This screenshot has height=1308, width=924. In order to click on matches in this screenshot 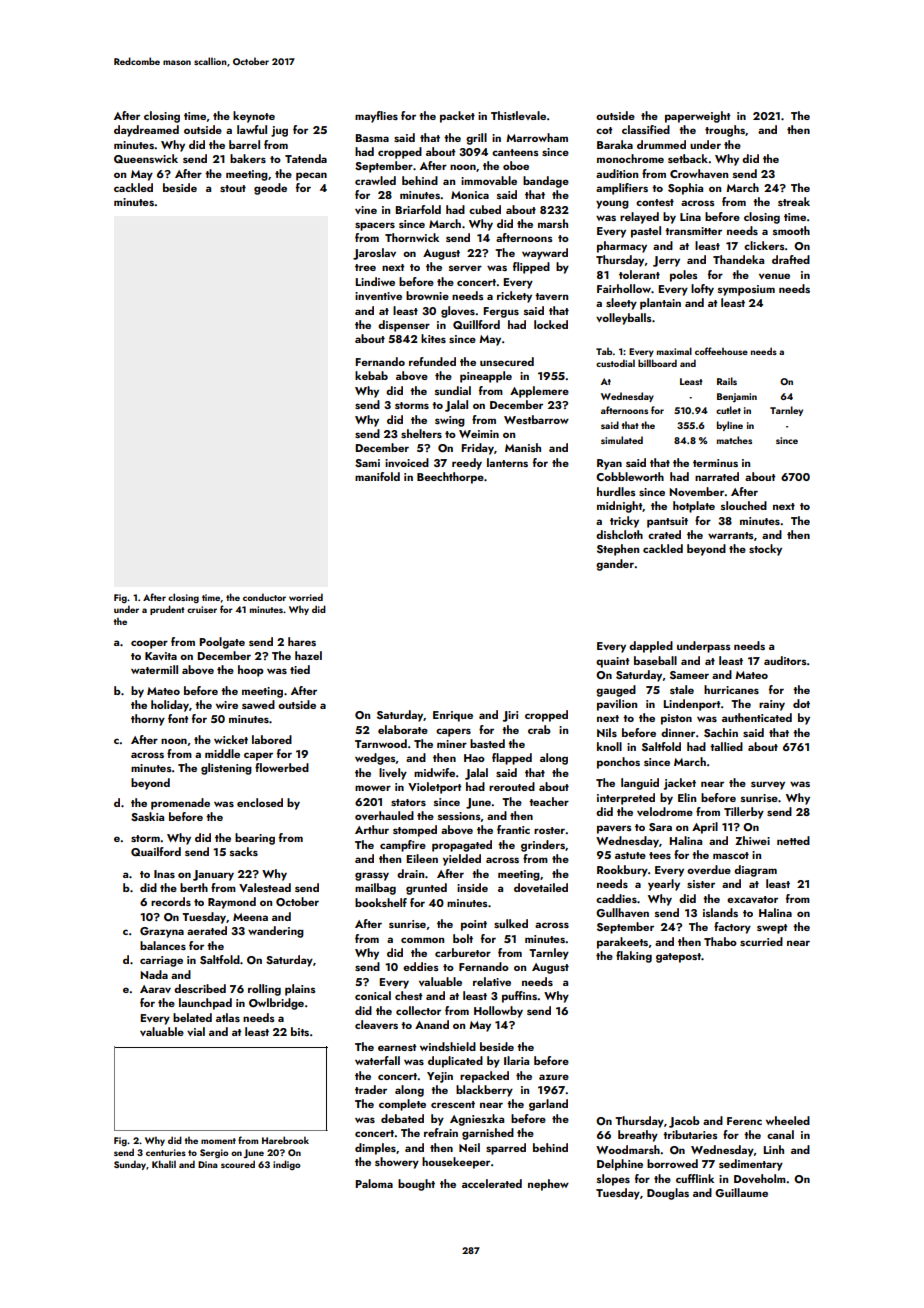, I will do `click(734, 440)`.
